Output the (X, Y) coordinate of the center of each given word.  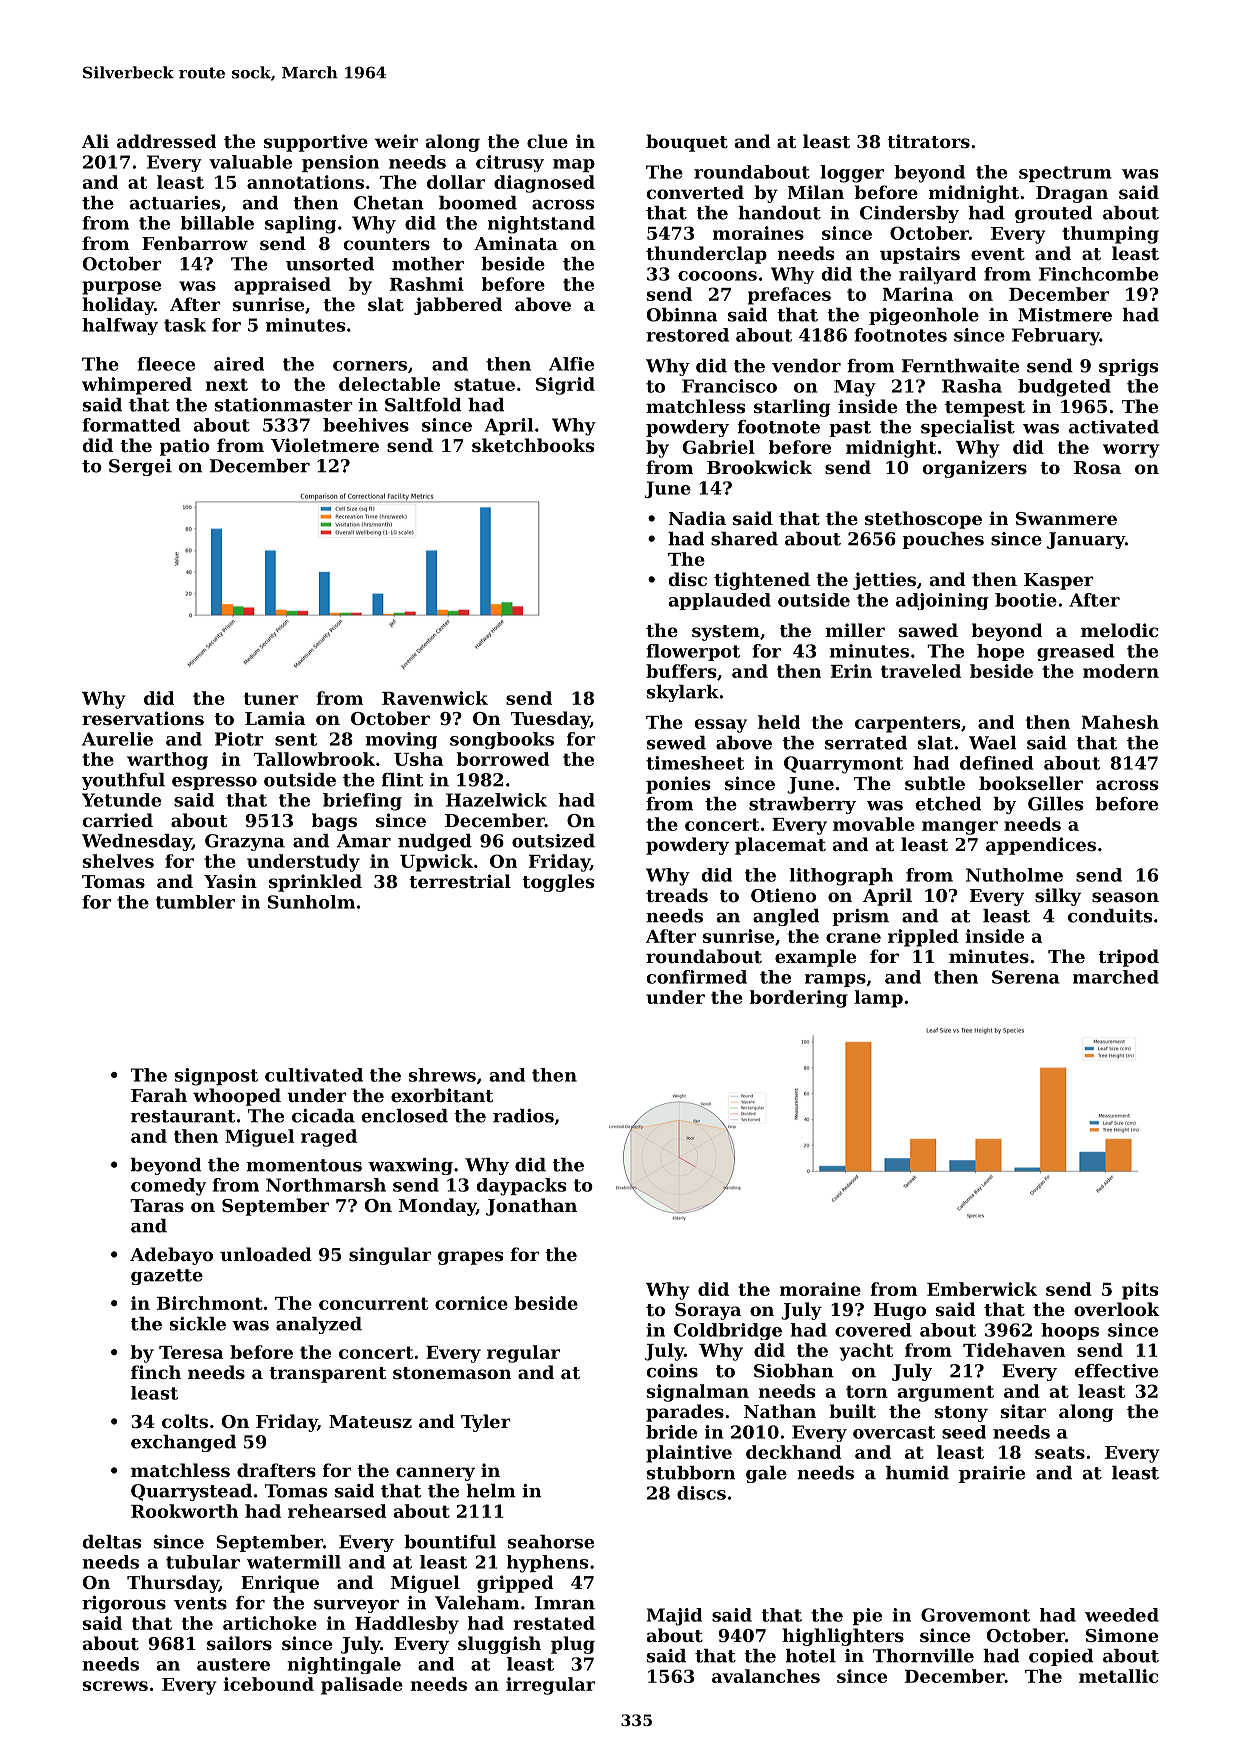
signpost (216, 1077)
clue (547, 141)
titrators (928, 141)
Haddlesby (407, 1625)
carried (118, 820)
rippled (923, 938)
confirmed (697, 977)
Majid (674, 1617)
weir (396, 141)
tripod (1128, 958)
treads (677, 895)
